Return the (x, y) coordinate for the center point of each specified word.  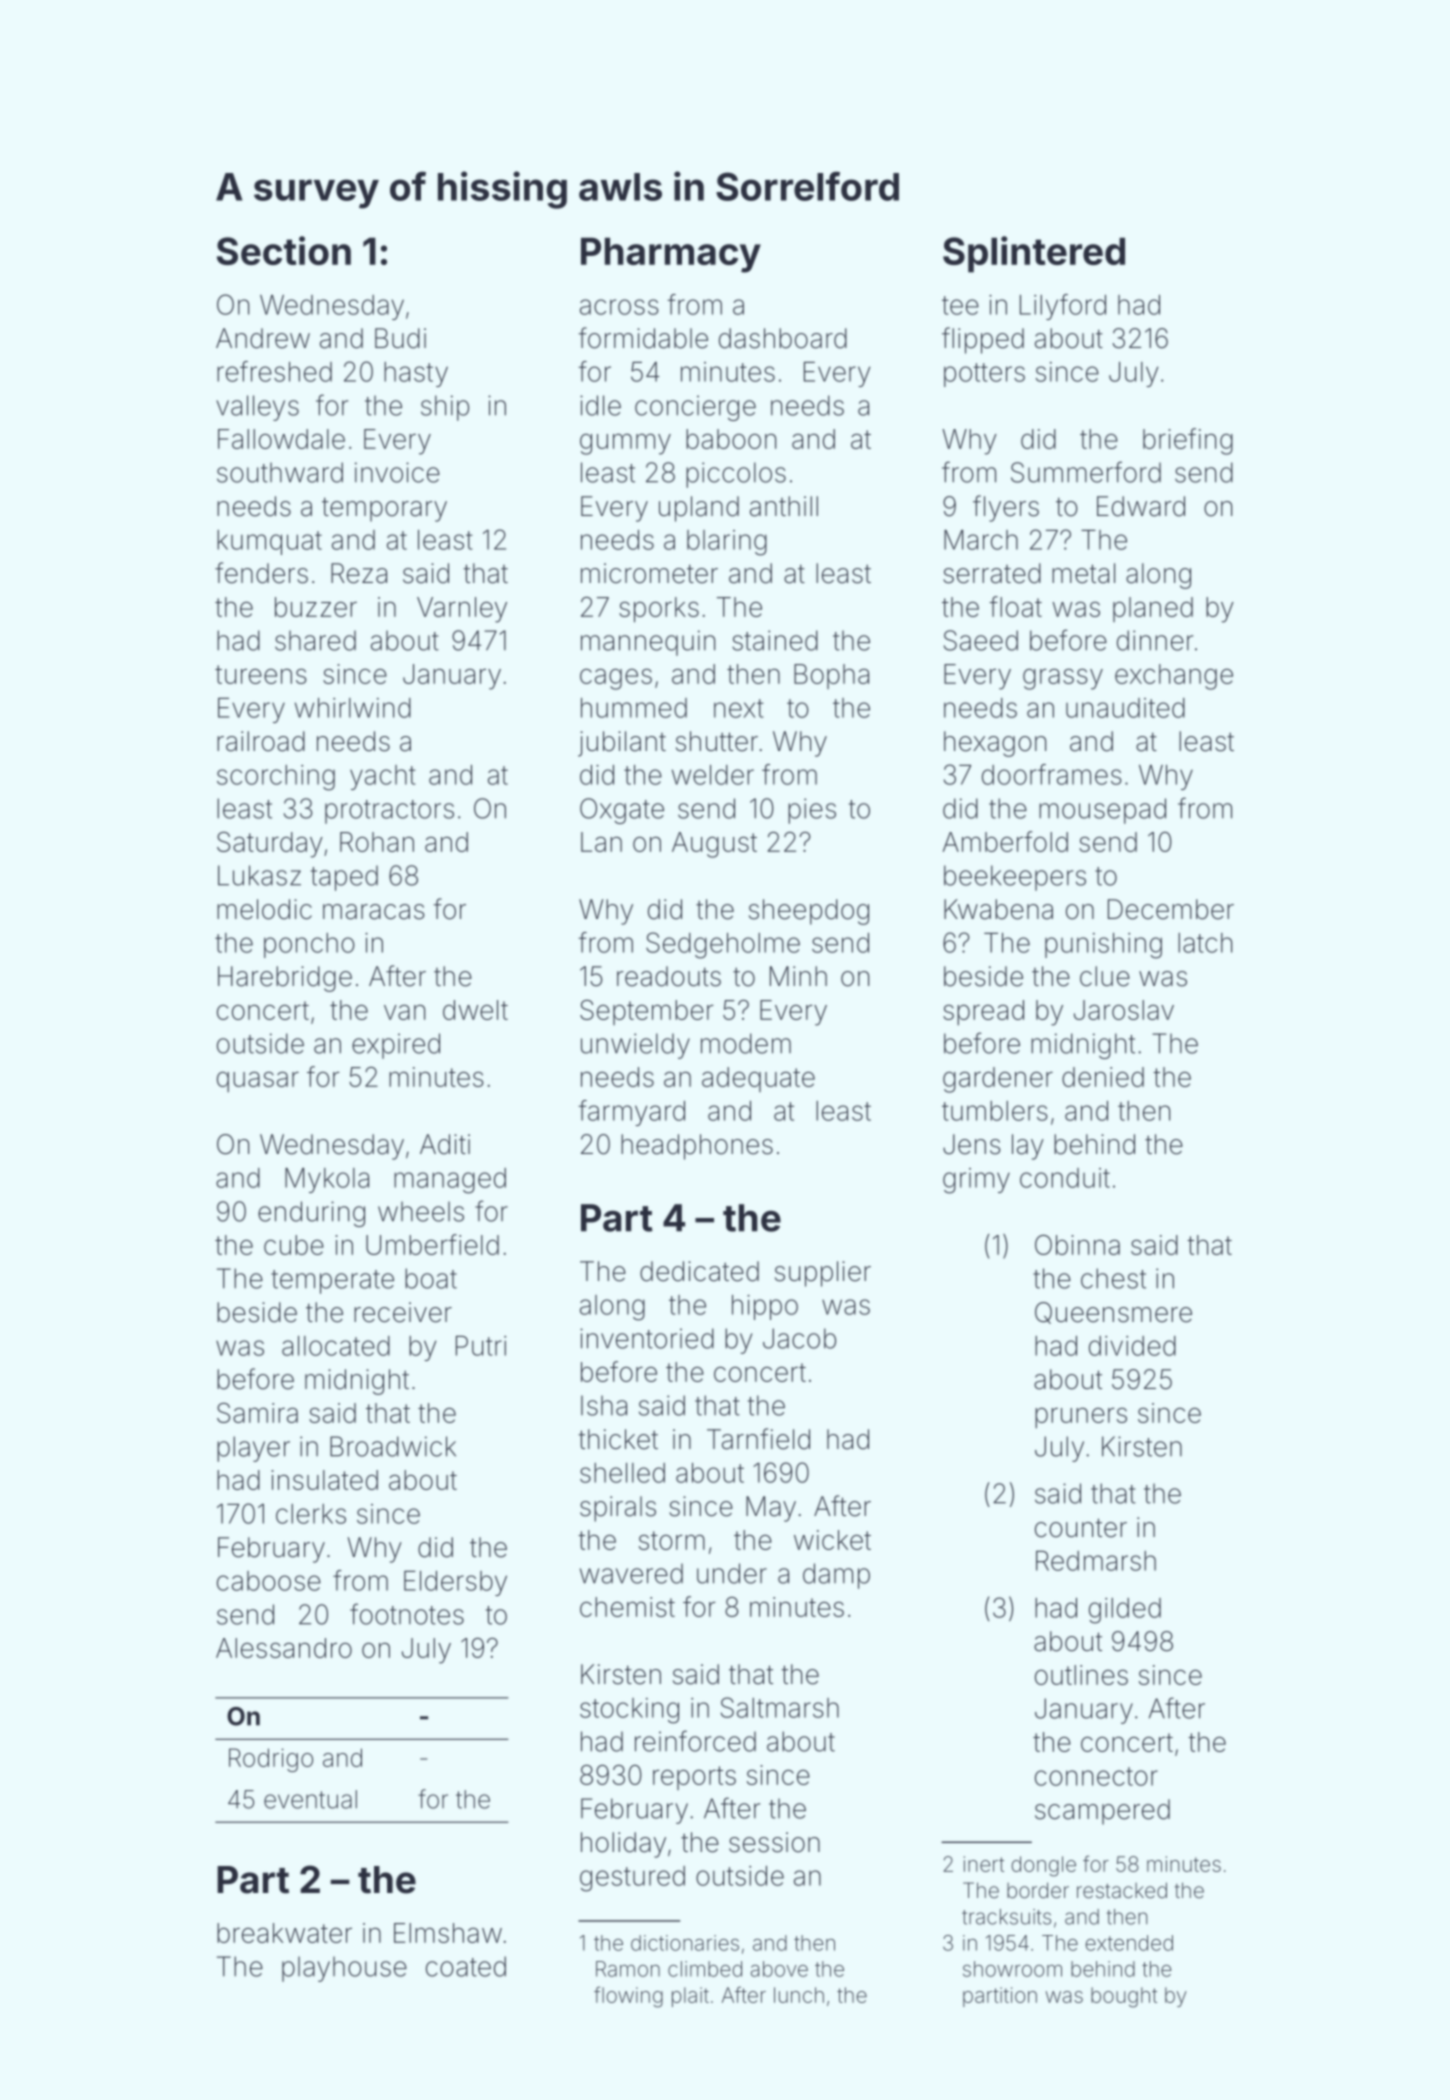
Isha (604, 1405)
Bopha (831, 676)
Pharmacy (671, 255)
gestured (632, 1879)
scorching (276, 778)
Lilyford (1063, 307)
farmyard (631, 1113)
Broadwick (393, 1446)
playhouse (344, 1969)
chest (1113, 1278)
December (1171, 909)
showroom (1012, 1969)
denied (1103, 1077)
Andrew (263, 338)
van (404, 1012)
